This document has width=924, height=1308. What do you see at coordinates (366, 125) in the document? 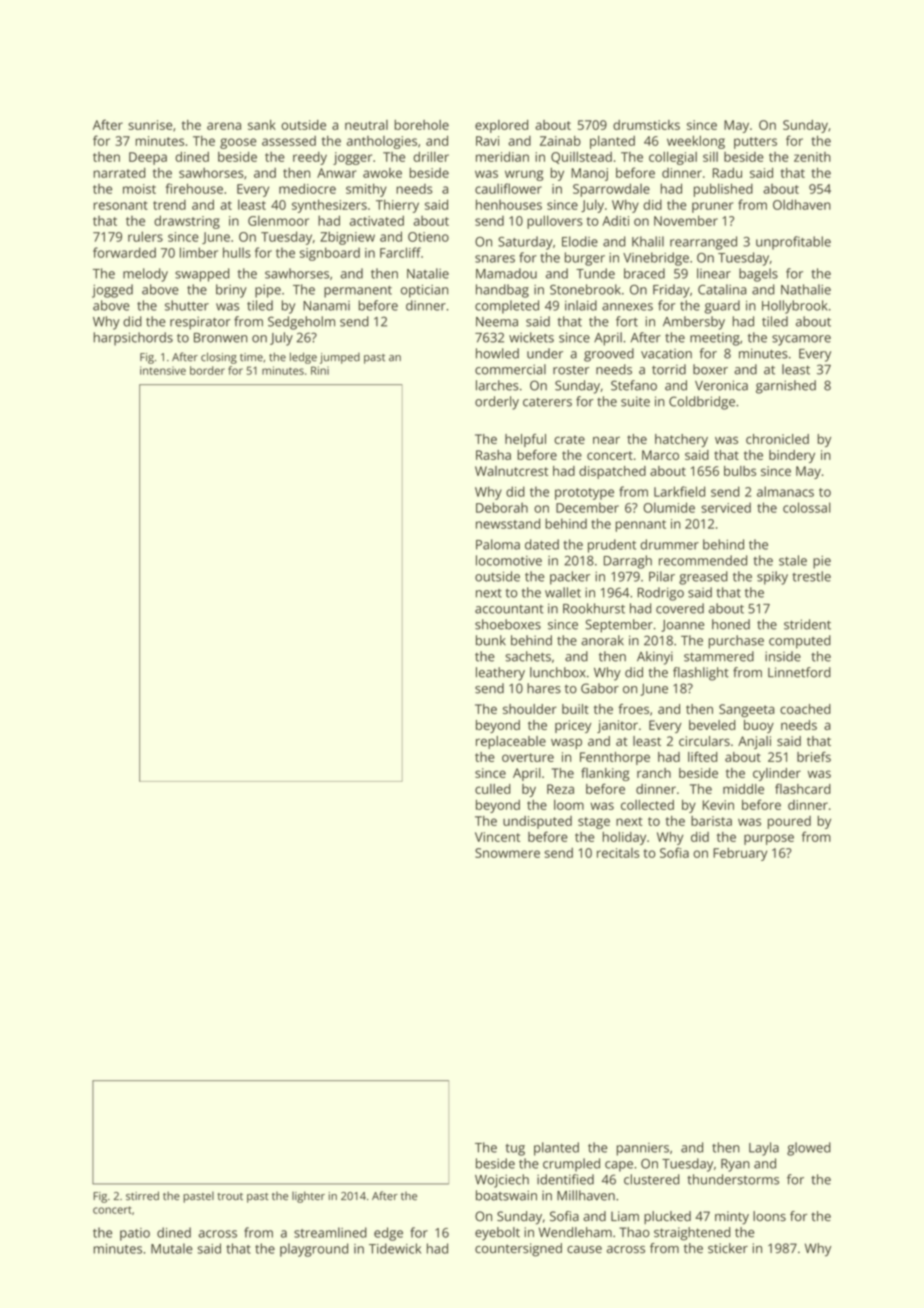
I see `neutral` at bounding box center [366, 125].
